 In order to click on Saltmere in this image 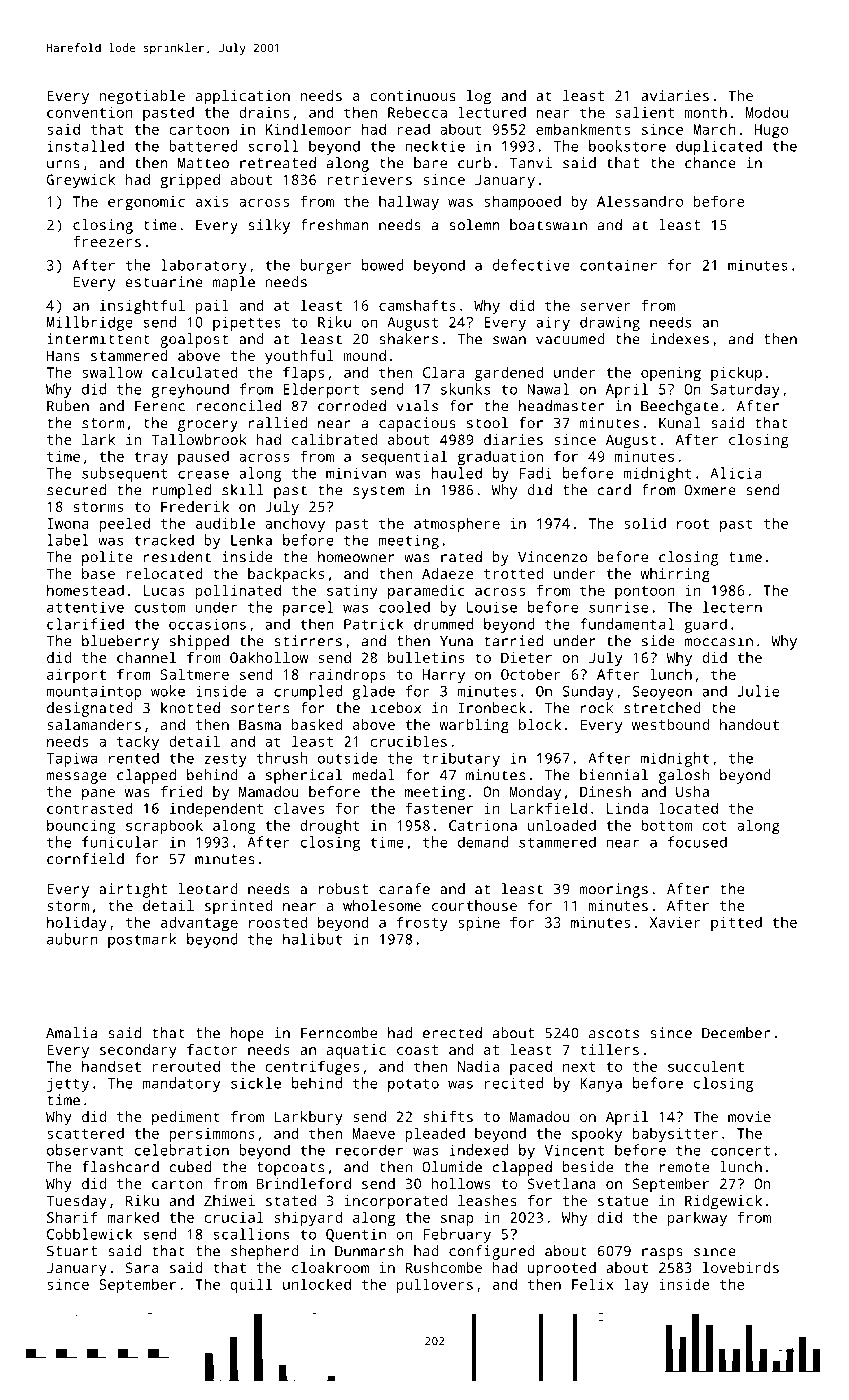, I will do `click(195, 674)`.
